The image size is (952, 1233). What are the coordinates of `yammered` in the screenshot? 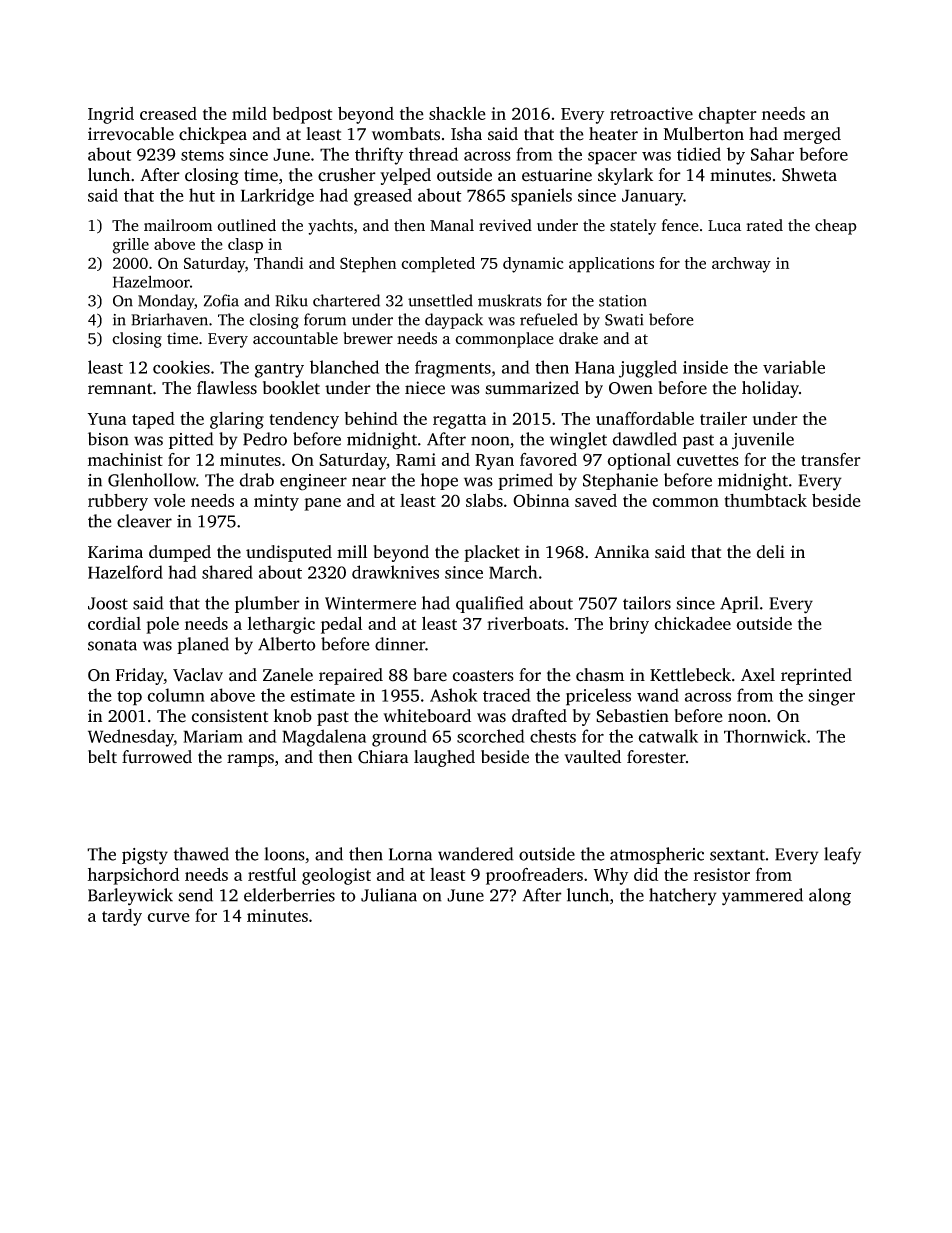 It's located at (762, 897).
